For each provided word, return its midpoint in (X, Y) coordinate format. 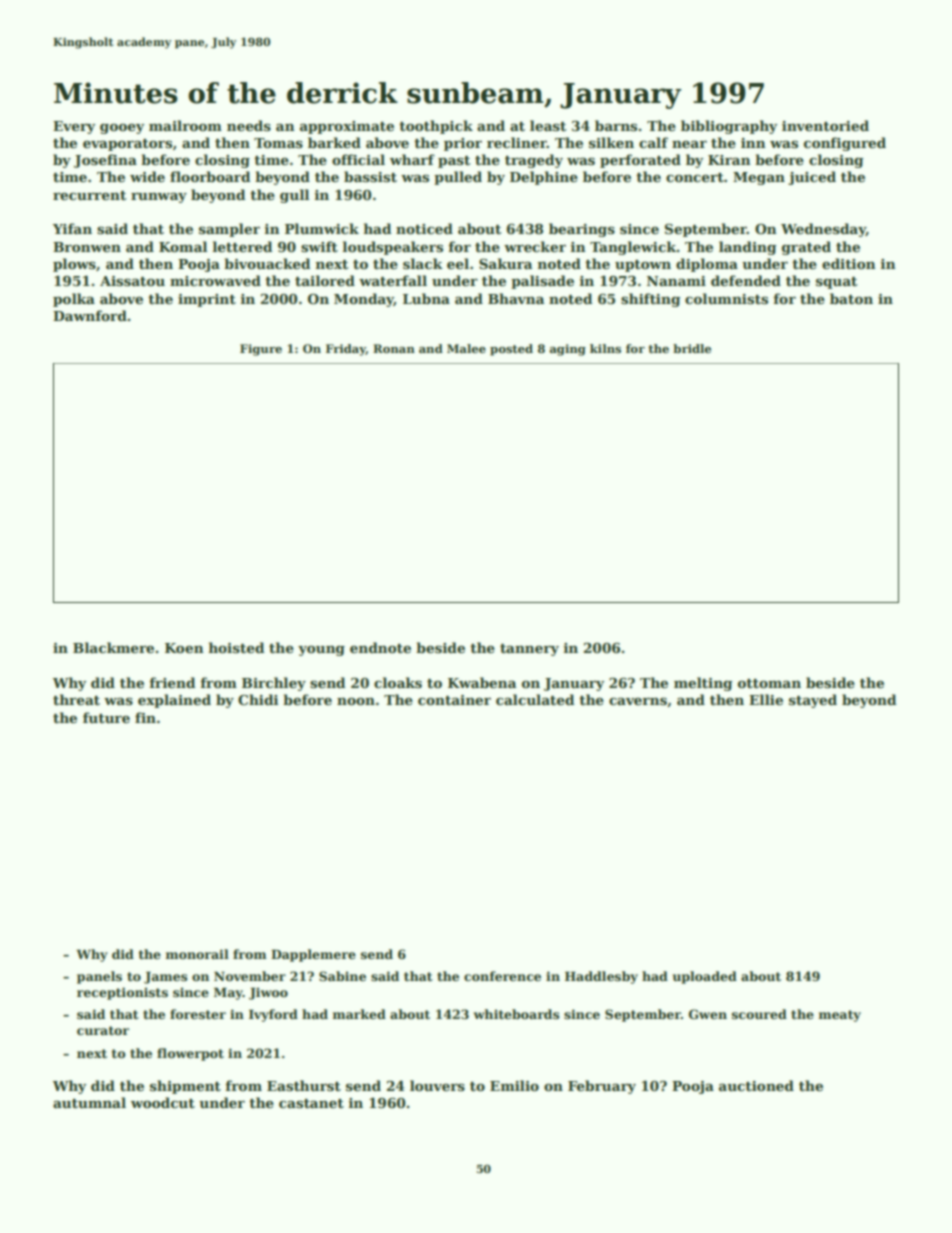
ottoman (769, 683)
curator (103, 1030)
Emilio (514, 1085)
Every (74, 127)
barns (616, 125)
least (548, 125)
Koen (184, 648)
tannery (529, 650)
